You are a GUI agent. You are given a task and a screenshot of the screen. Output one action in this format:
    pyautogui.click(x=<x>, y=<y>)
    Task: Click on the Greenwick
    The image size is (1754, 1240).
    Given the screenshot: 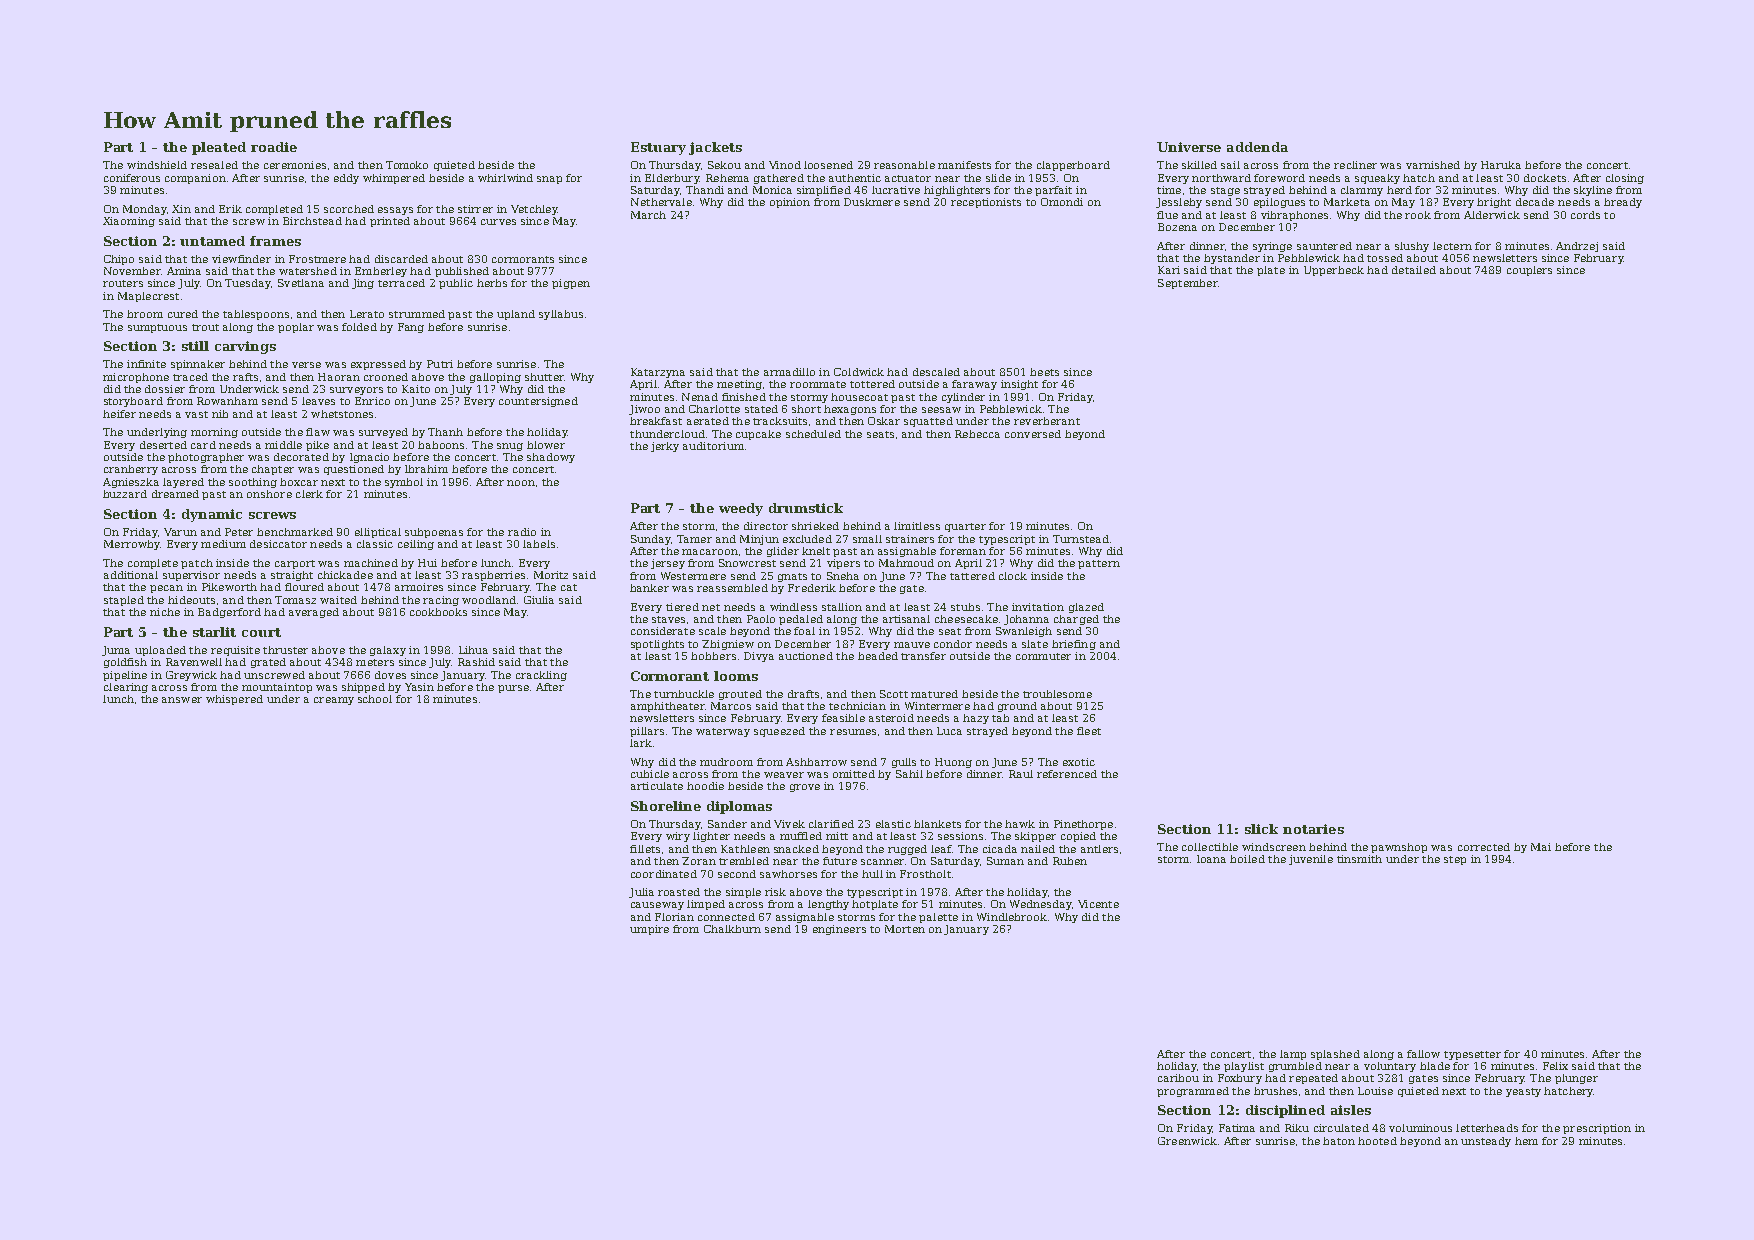 What is the action you would take?
    pyautogui.click(x=1187, y=1141)
